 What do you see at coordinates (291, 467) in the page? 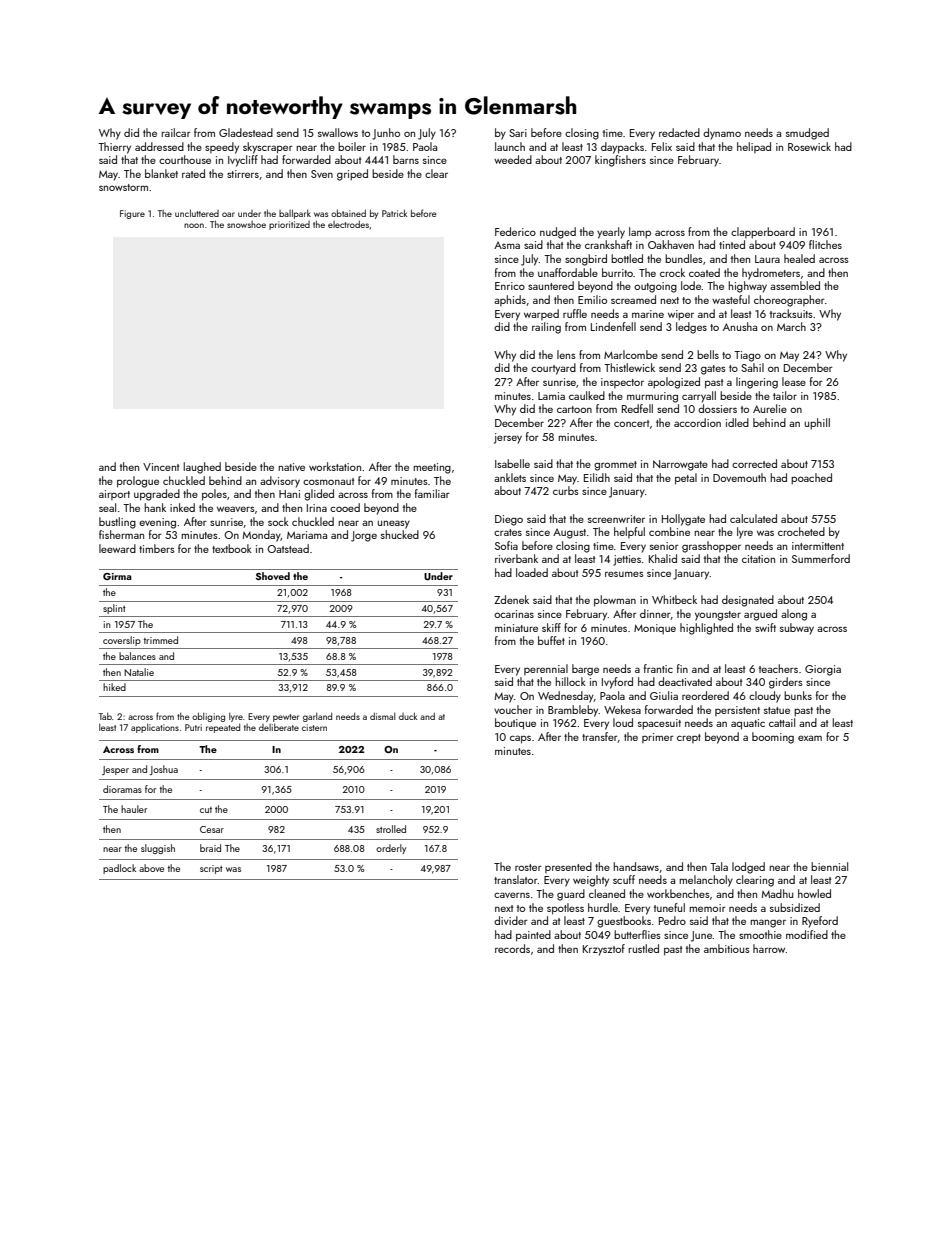
I see `native` at bounding box center [291, 467].
